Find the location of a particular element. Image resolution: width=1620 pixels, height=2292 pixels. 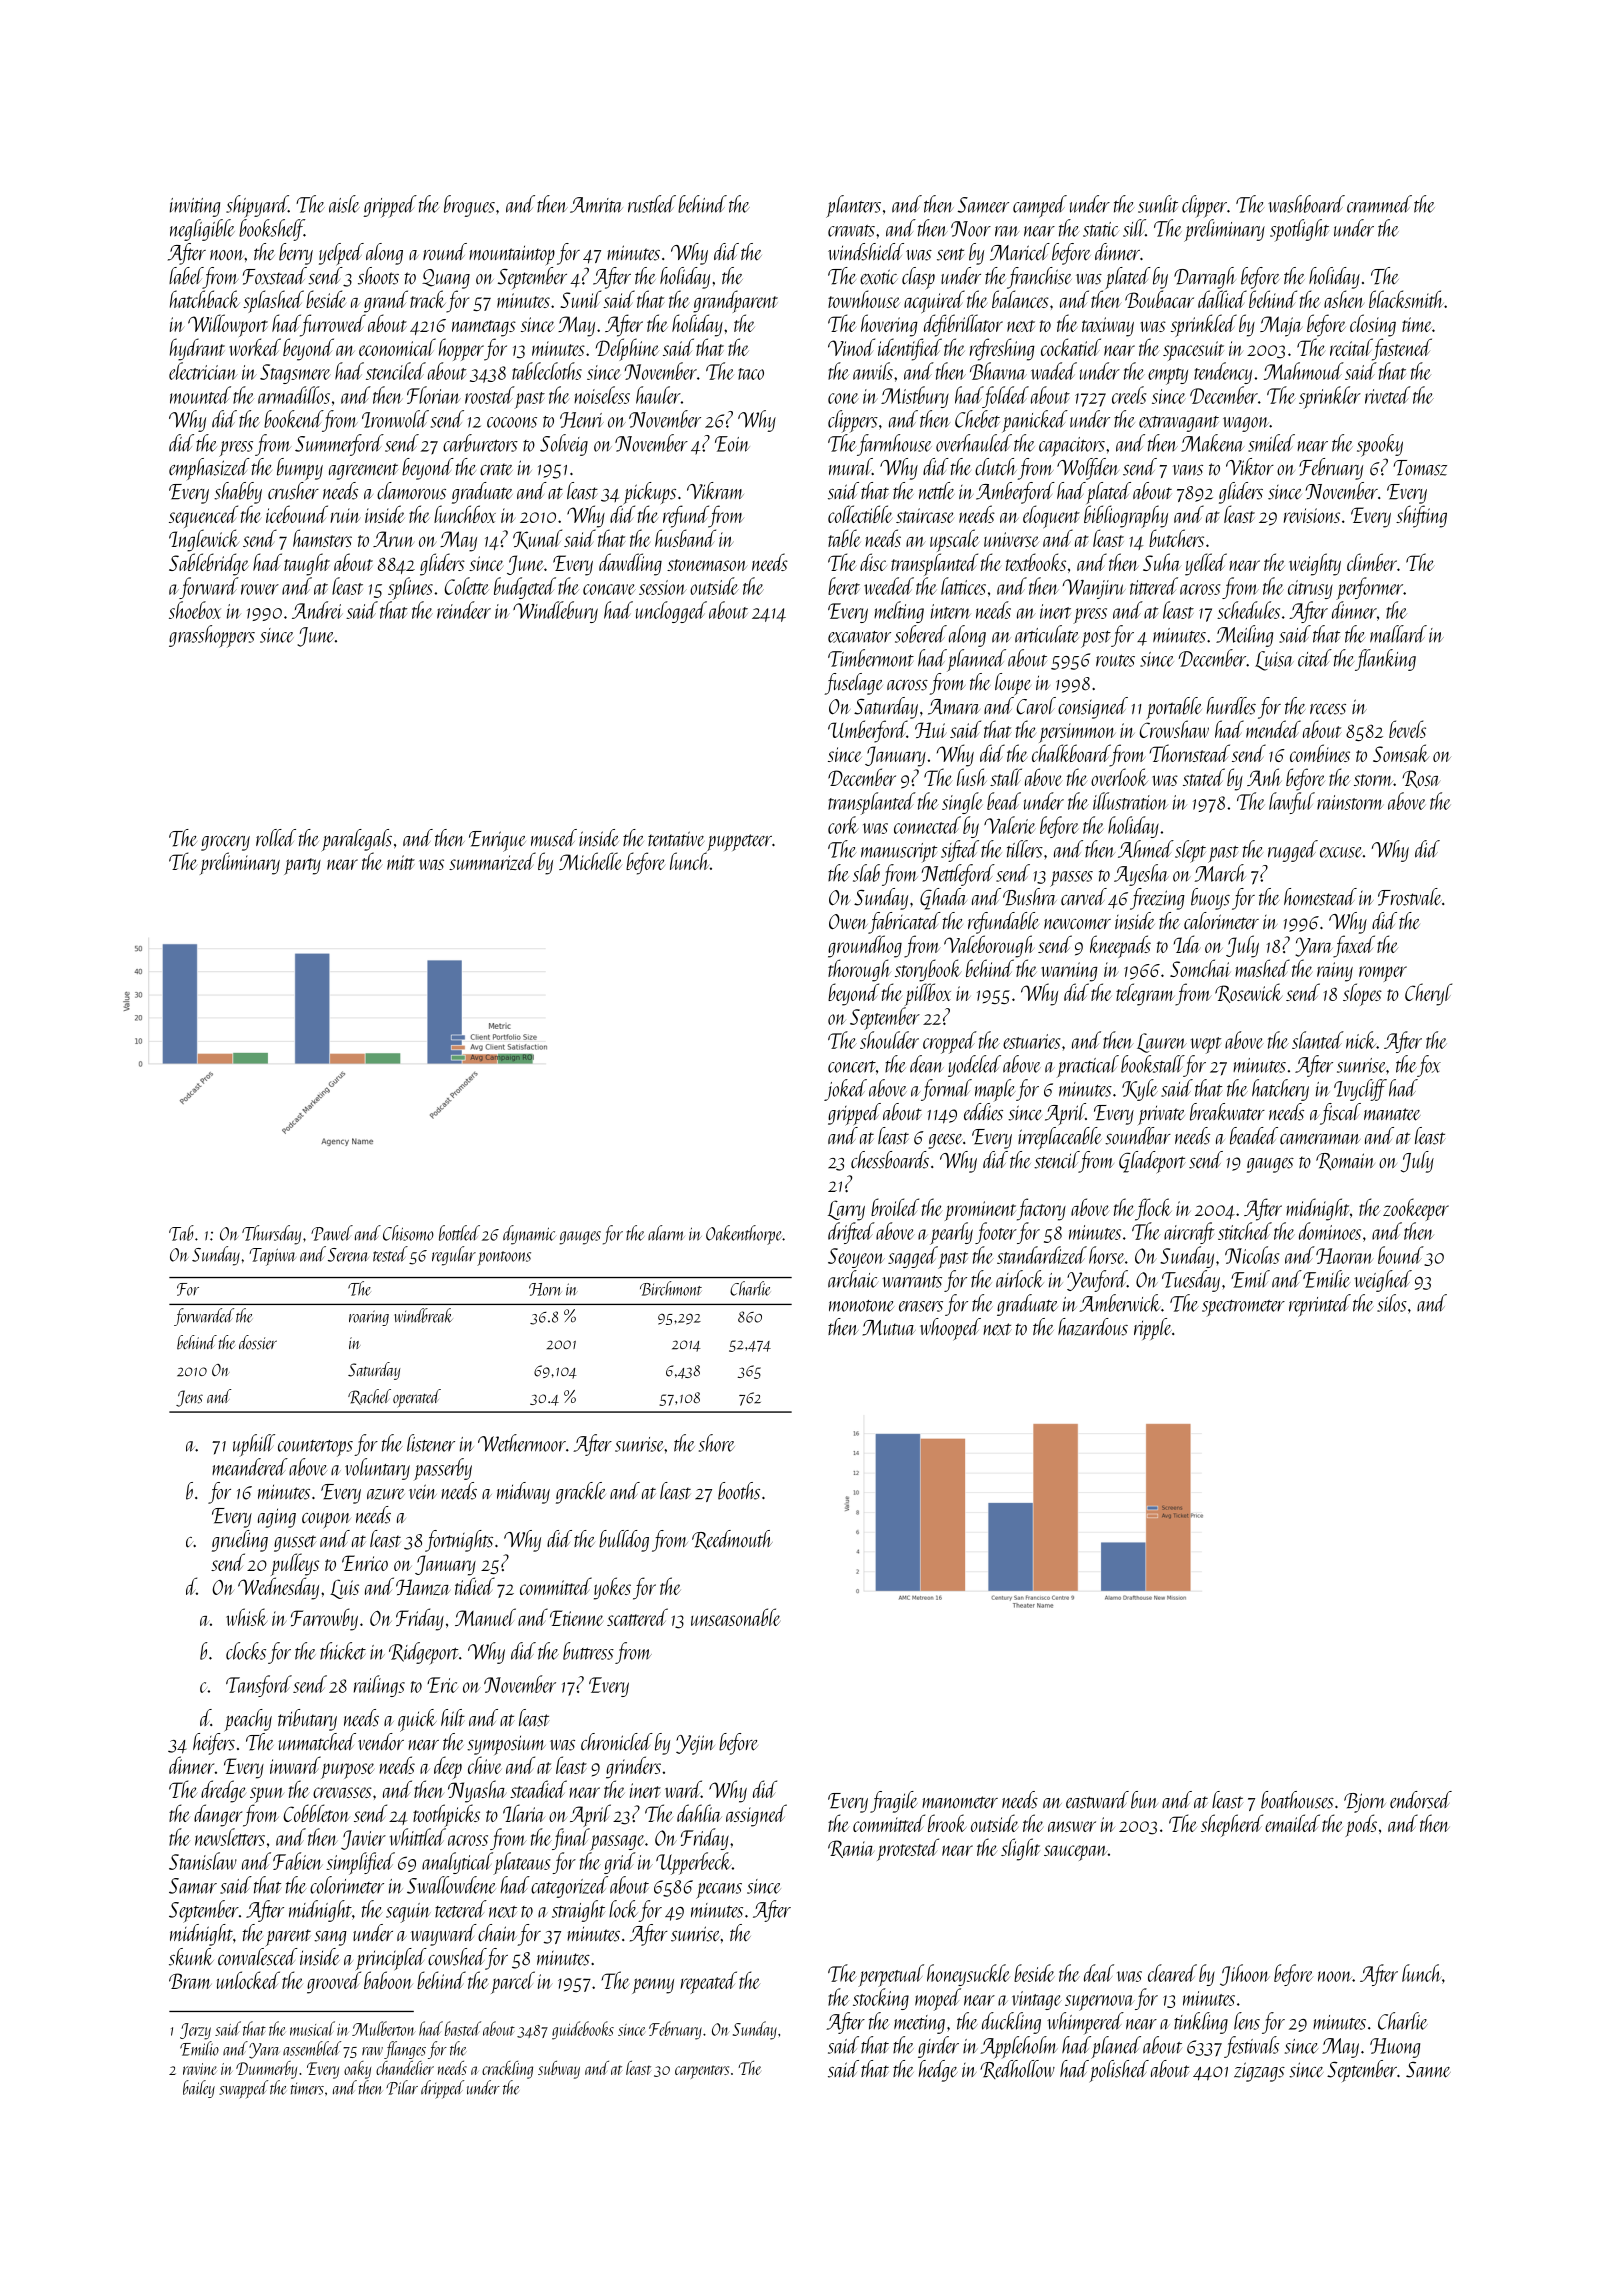

balances is located at coordinates (1020, 299).
